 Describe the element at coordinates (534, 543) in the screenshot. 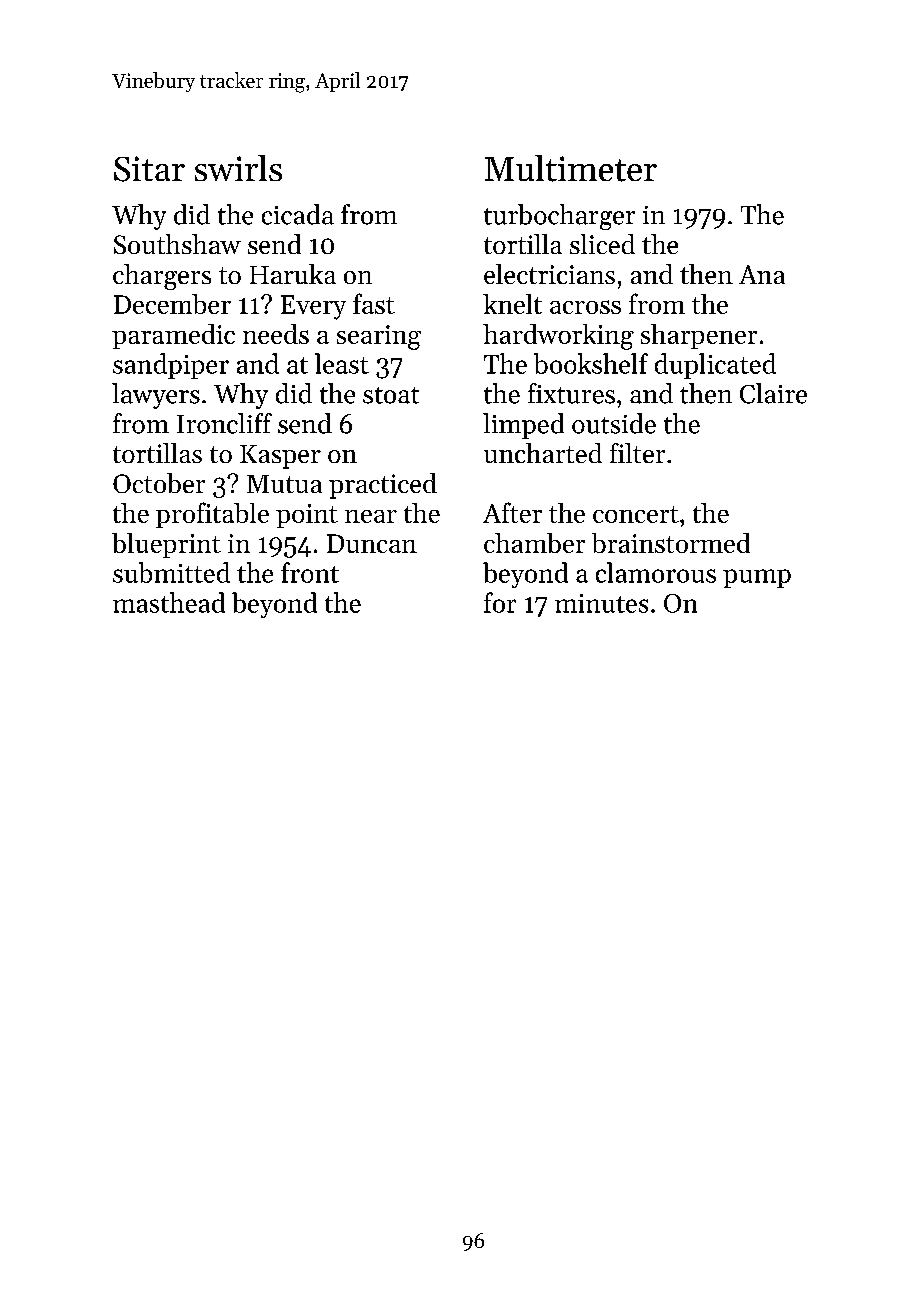

I see `chamber` at that location.
